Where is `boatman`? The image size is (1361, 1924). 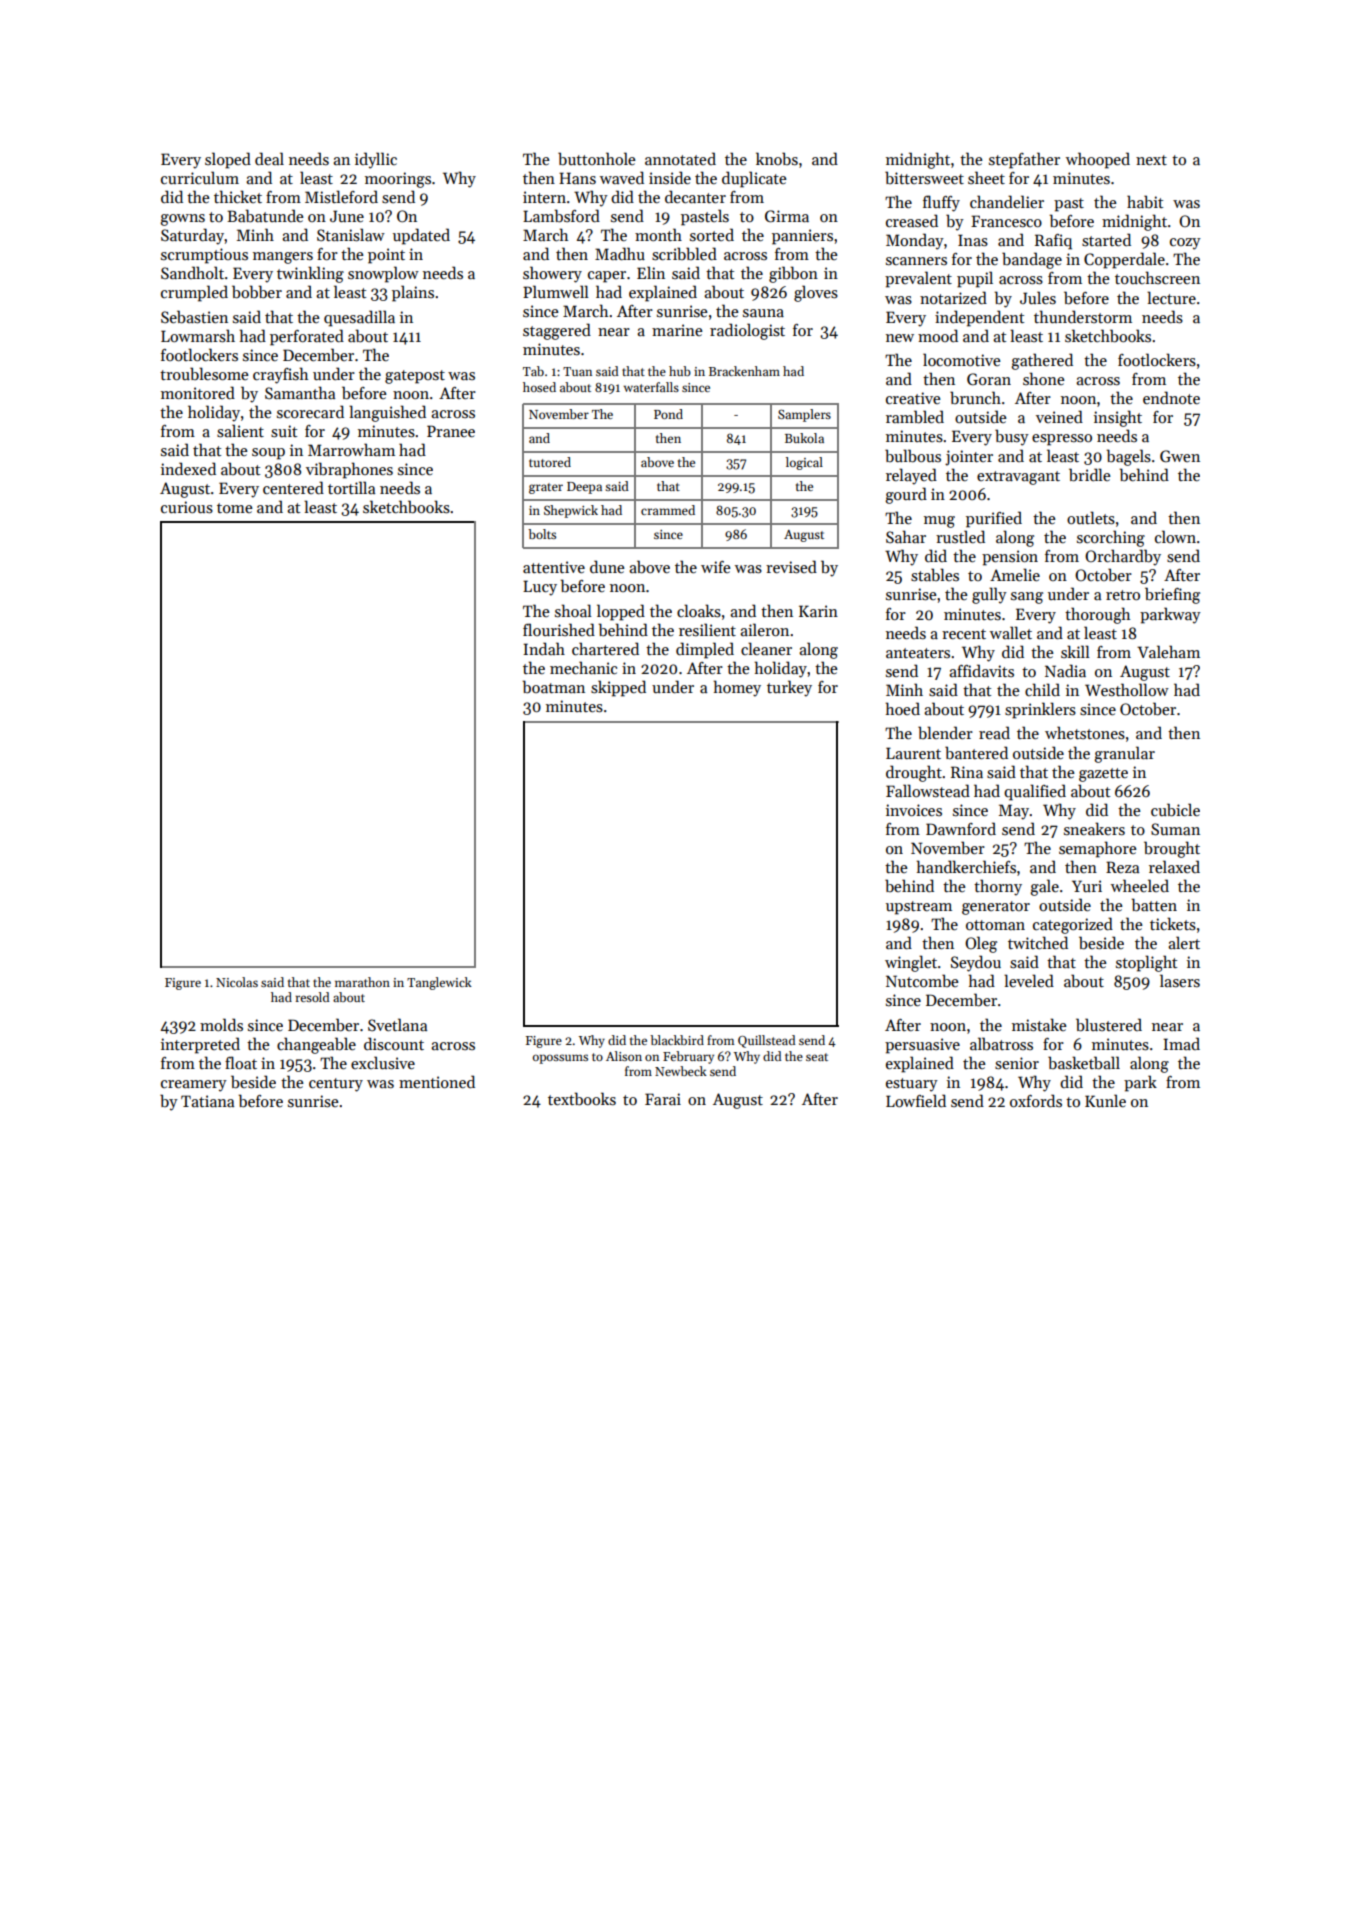 boatman is located at coordinates (553, 687).
